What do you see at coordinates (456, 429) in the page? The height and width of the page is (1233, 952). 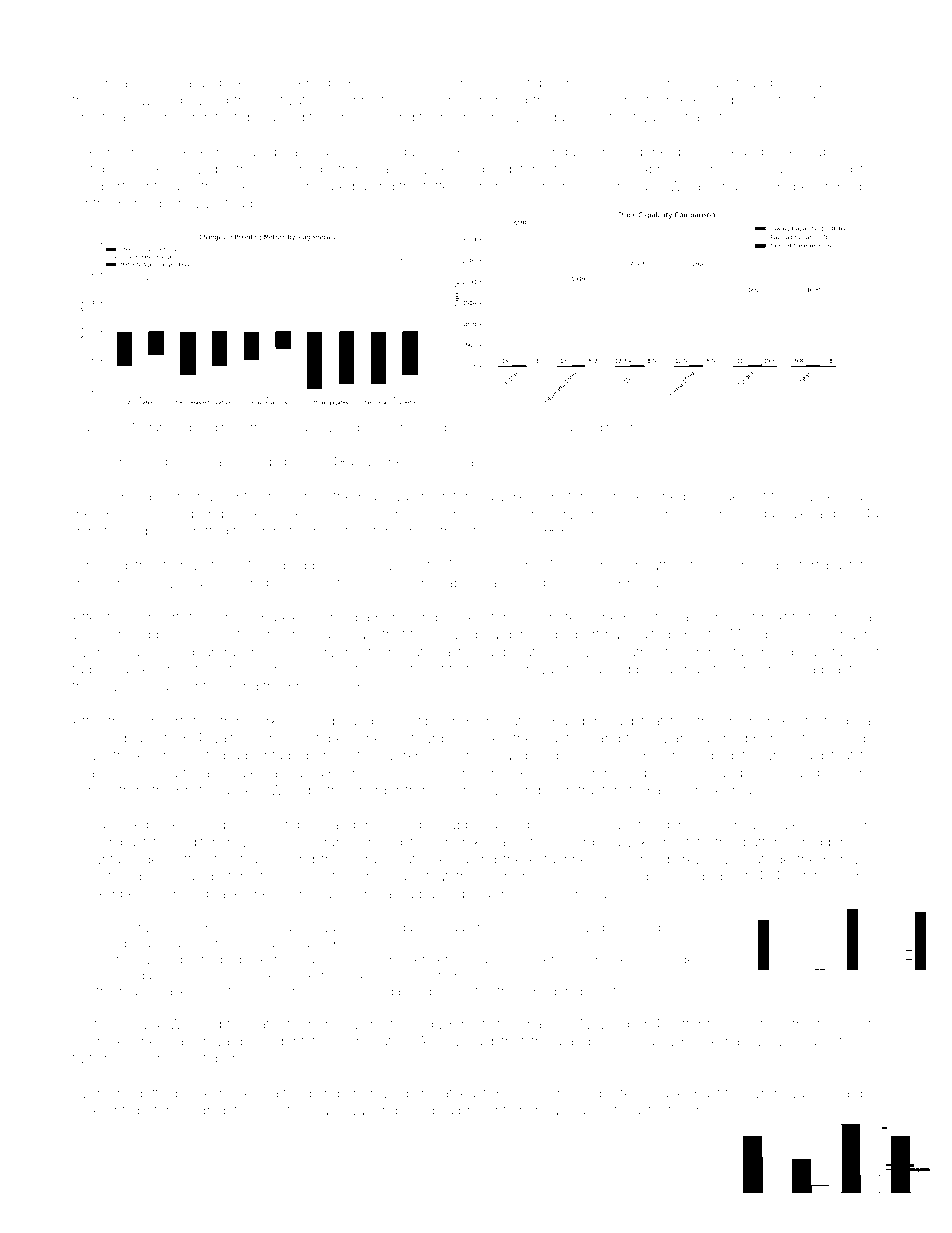 I see `hobbyhorse` at bounding box center [456, 429].
